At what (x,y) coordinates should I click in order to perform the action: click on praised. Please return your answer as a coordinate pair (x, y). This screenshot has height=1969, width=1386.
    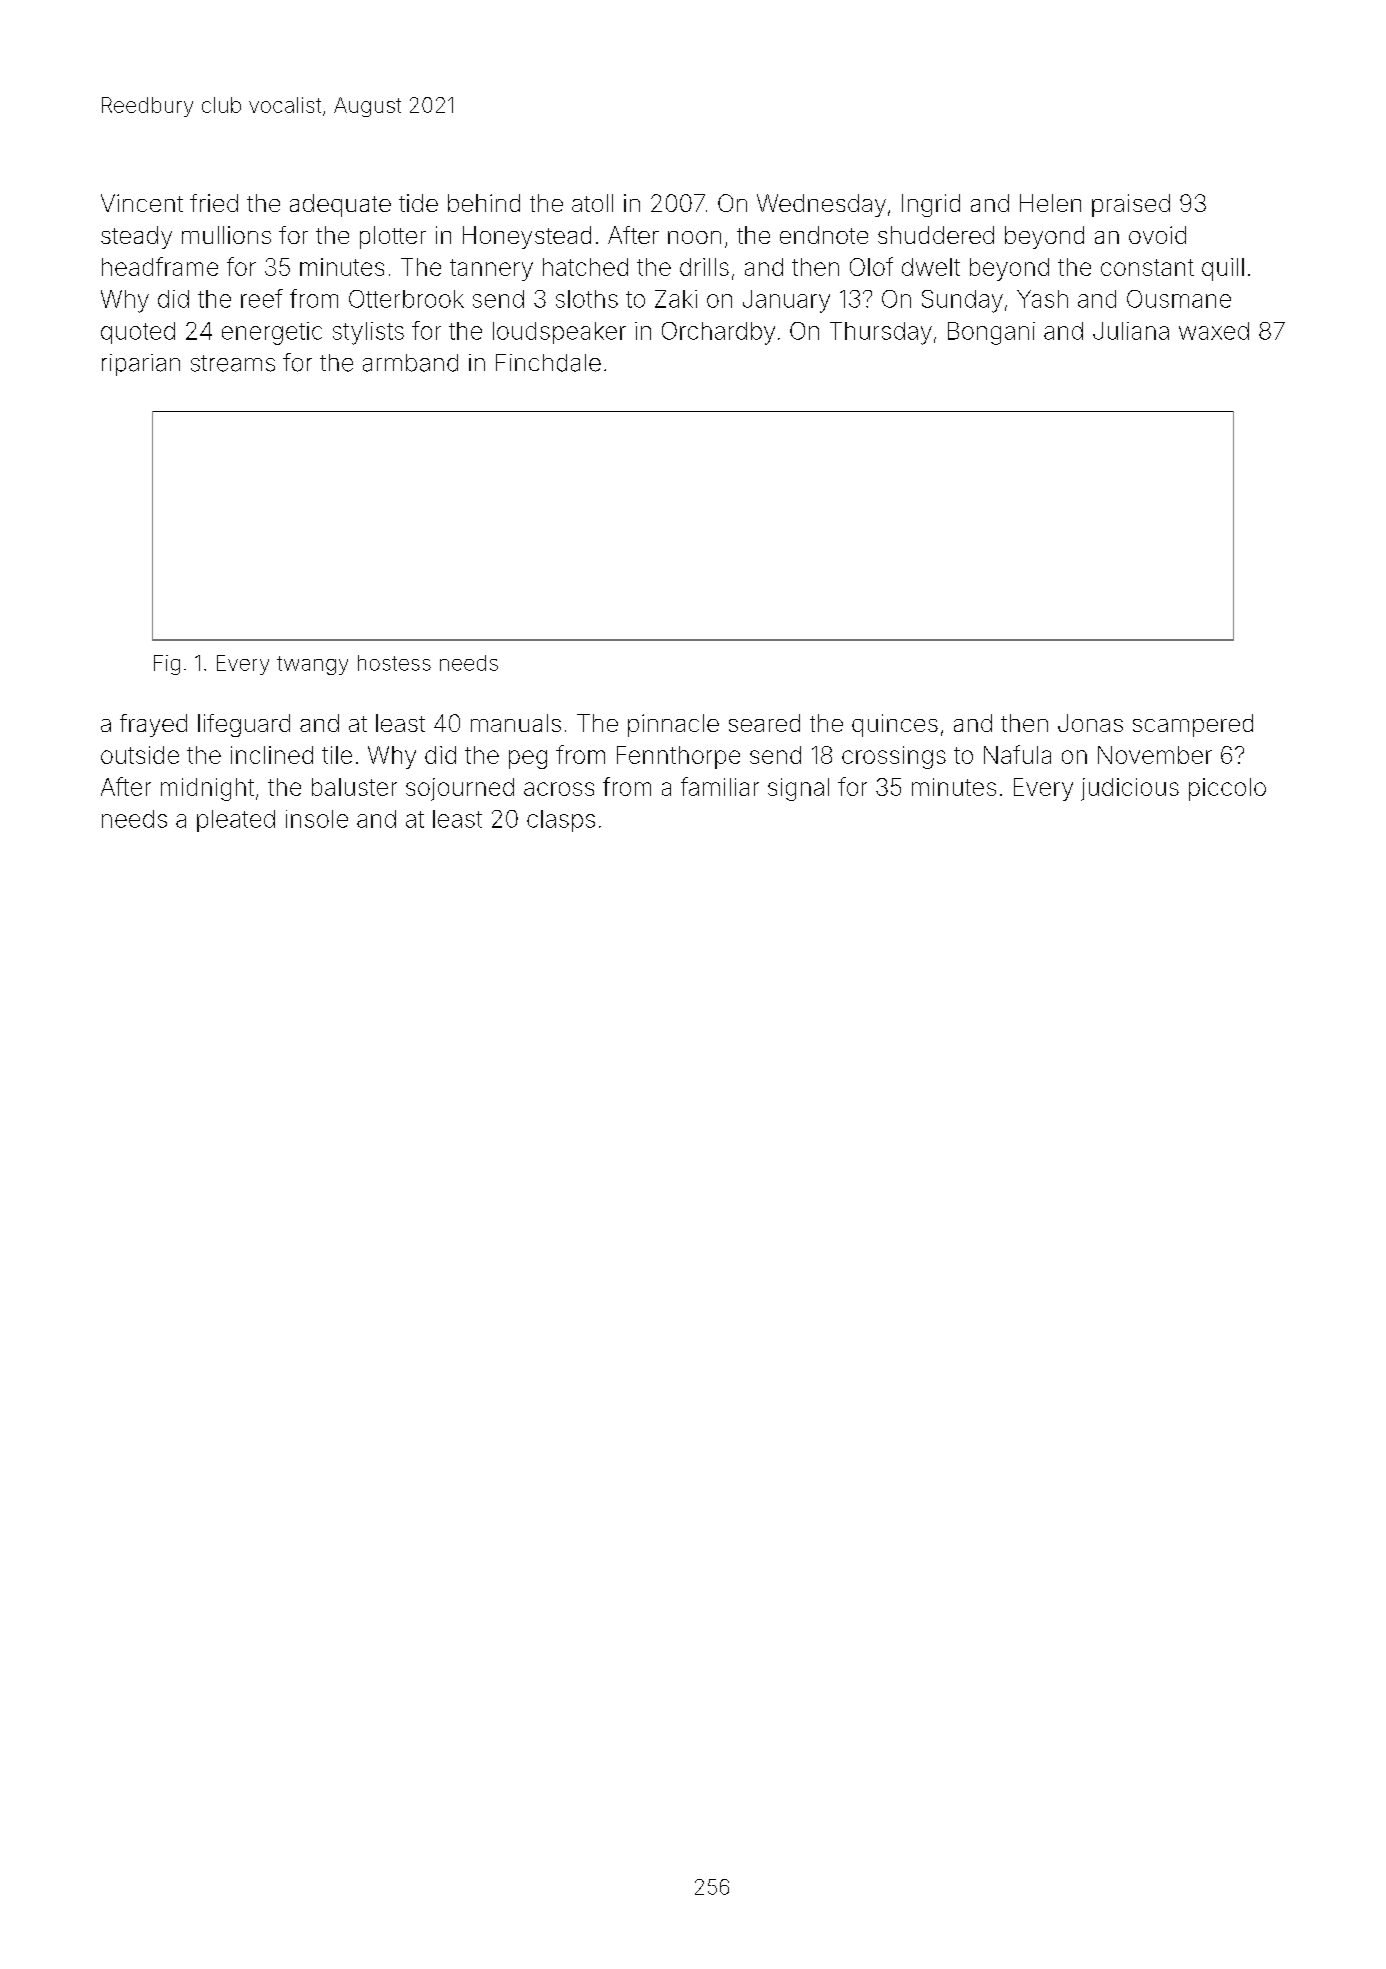
    Looking at the image, I should click on (1131, 205).
